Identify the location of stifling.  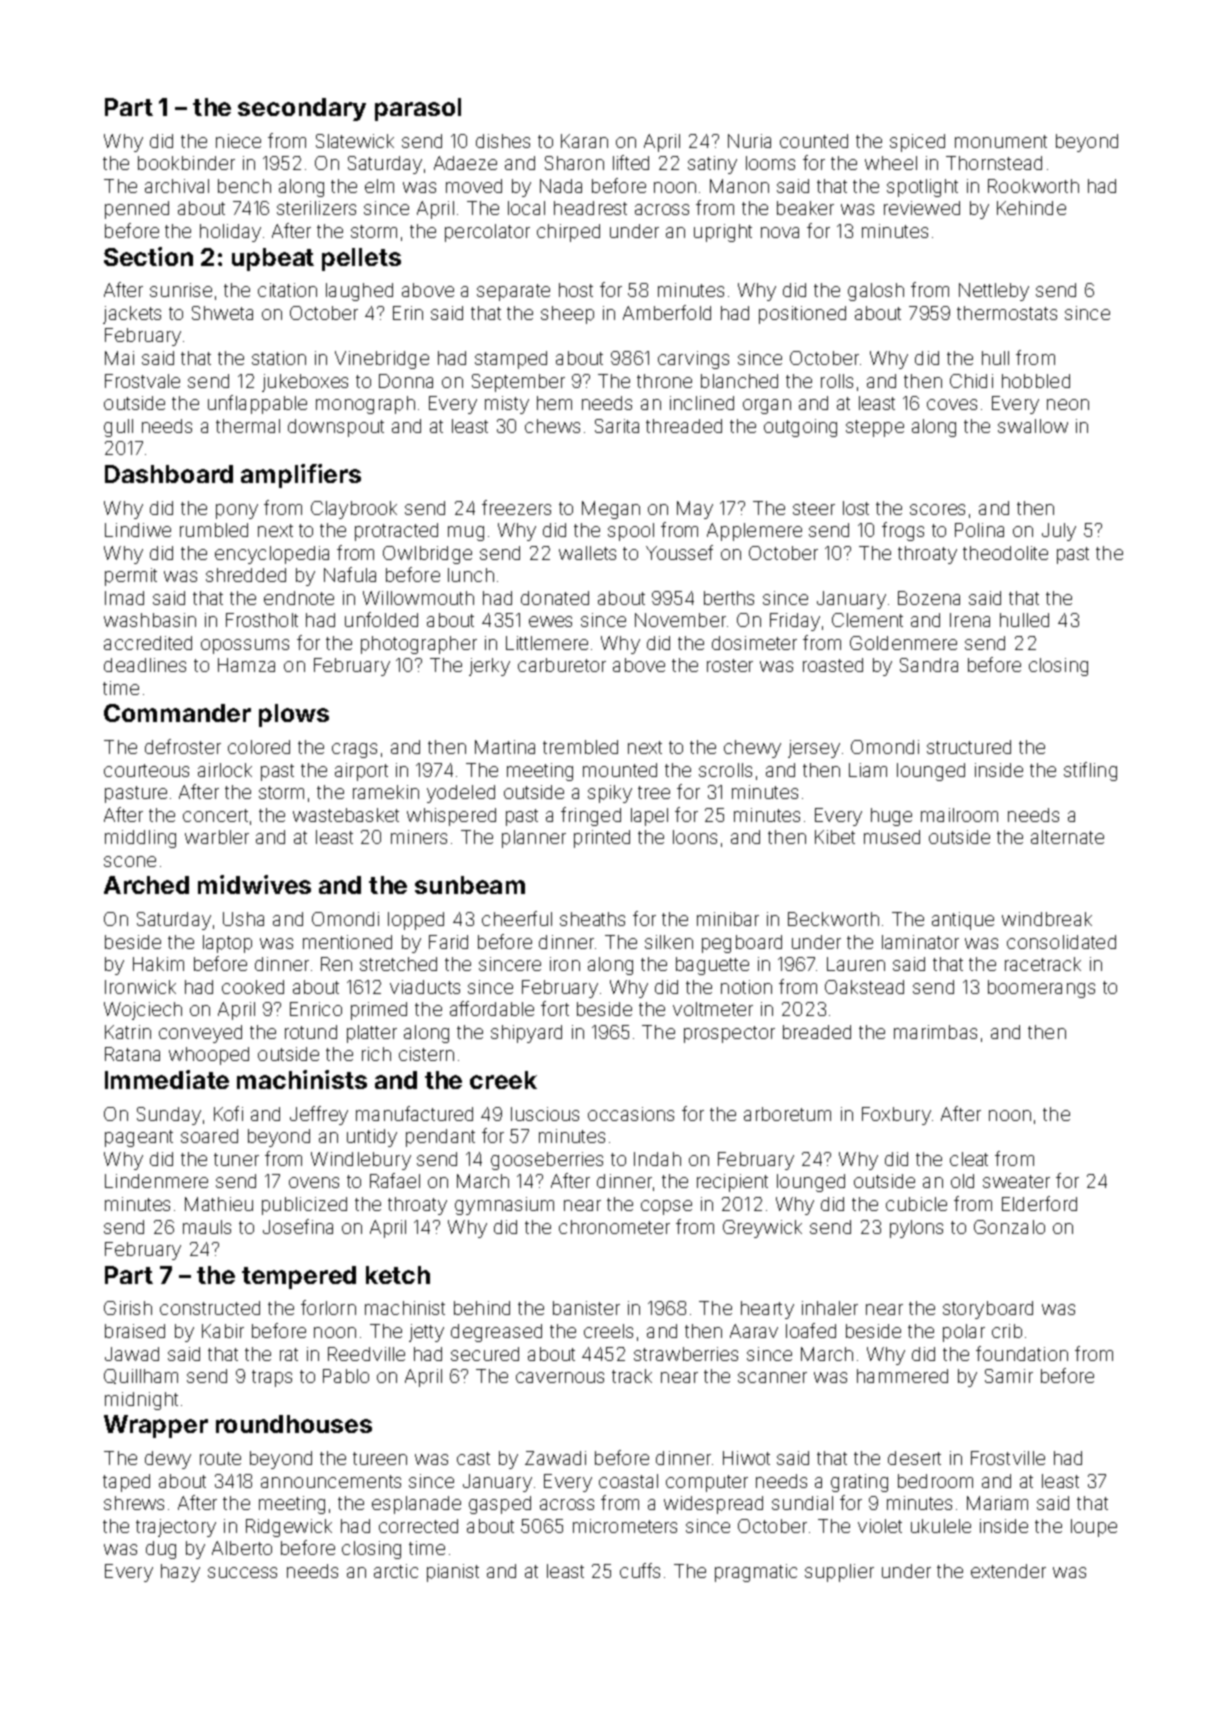
(1090, 771).
